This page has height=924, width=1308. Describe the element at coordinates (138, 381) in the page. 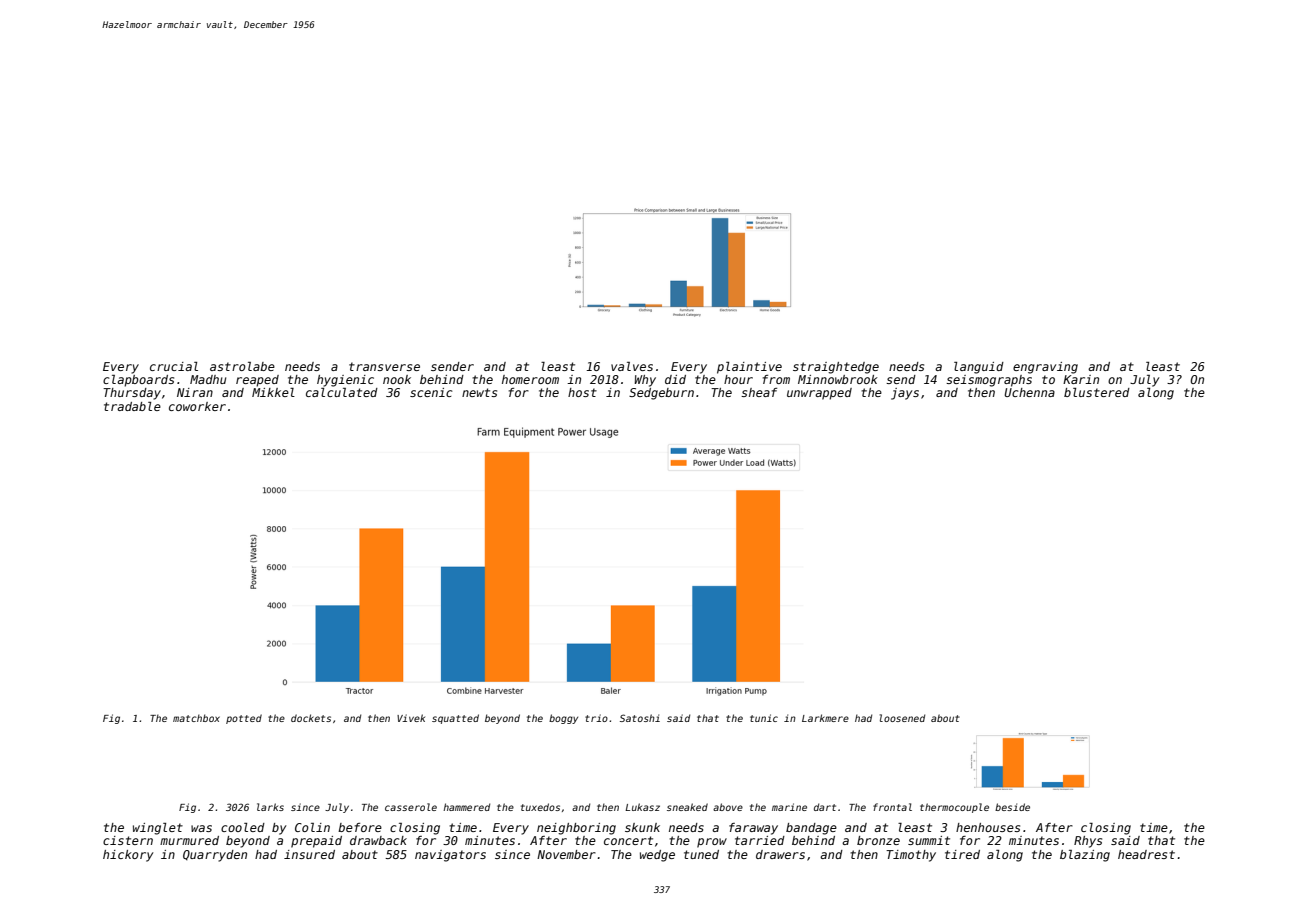

I see `clapboards` at that location.
